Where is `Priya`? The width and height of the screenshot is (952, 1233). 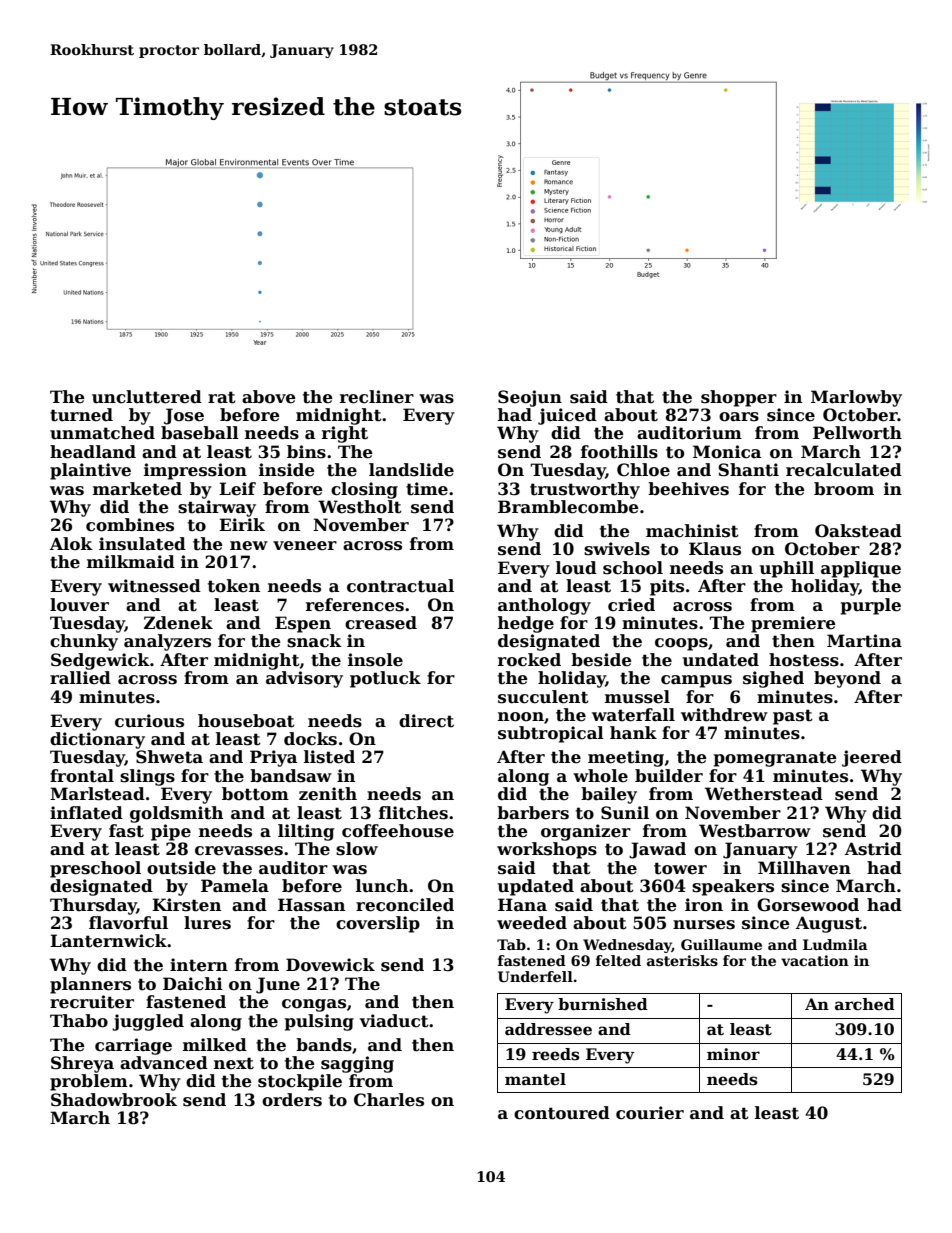
Priya is located at coordinates (273, 758).
